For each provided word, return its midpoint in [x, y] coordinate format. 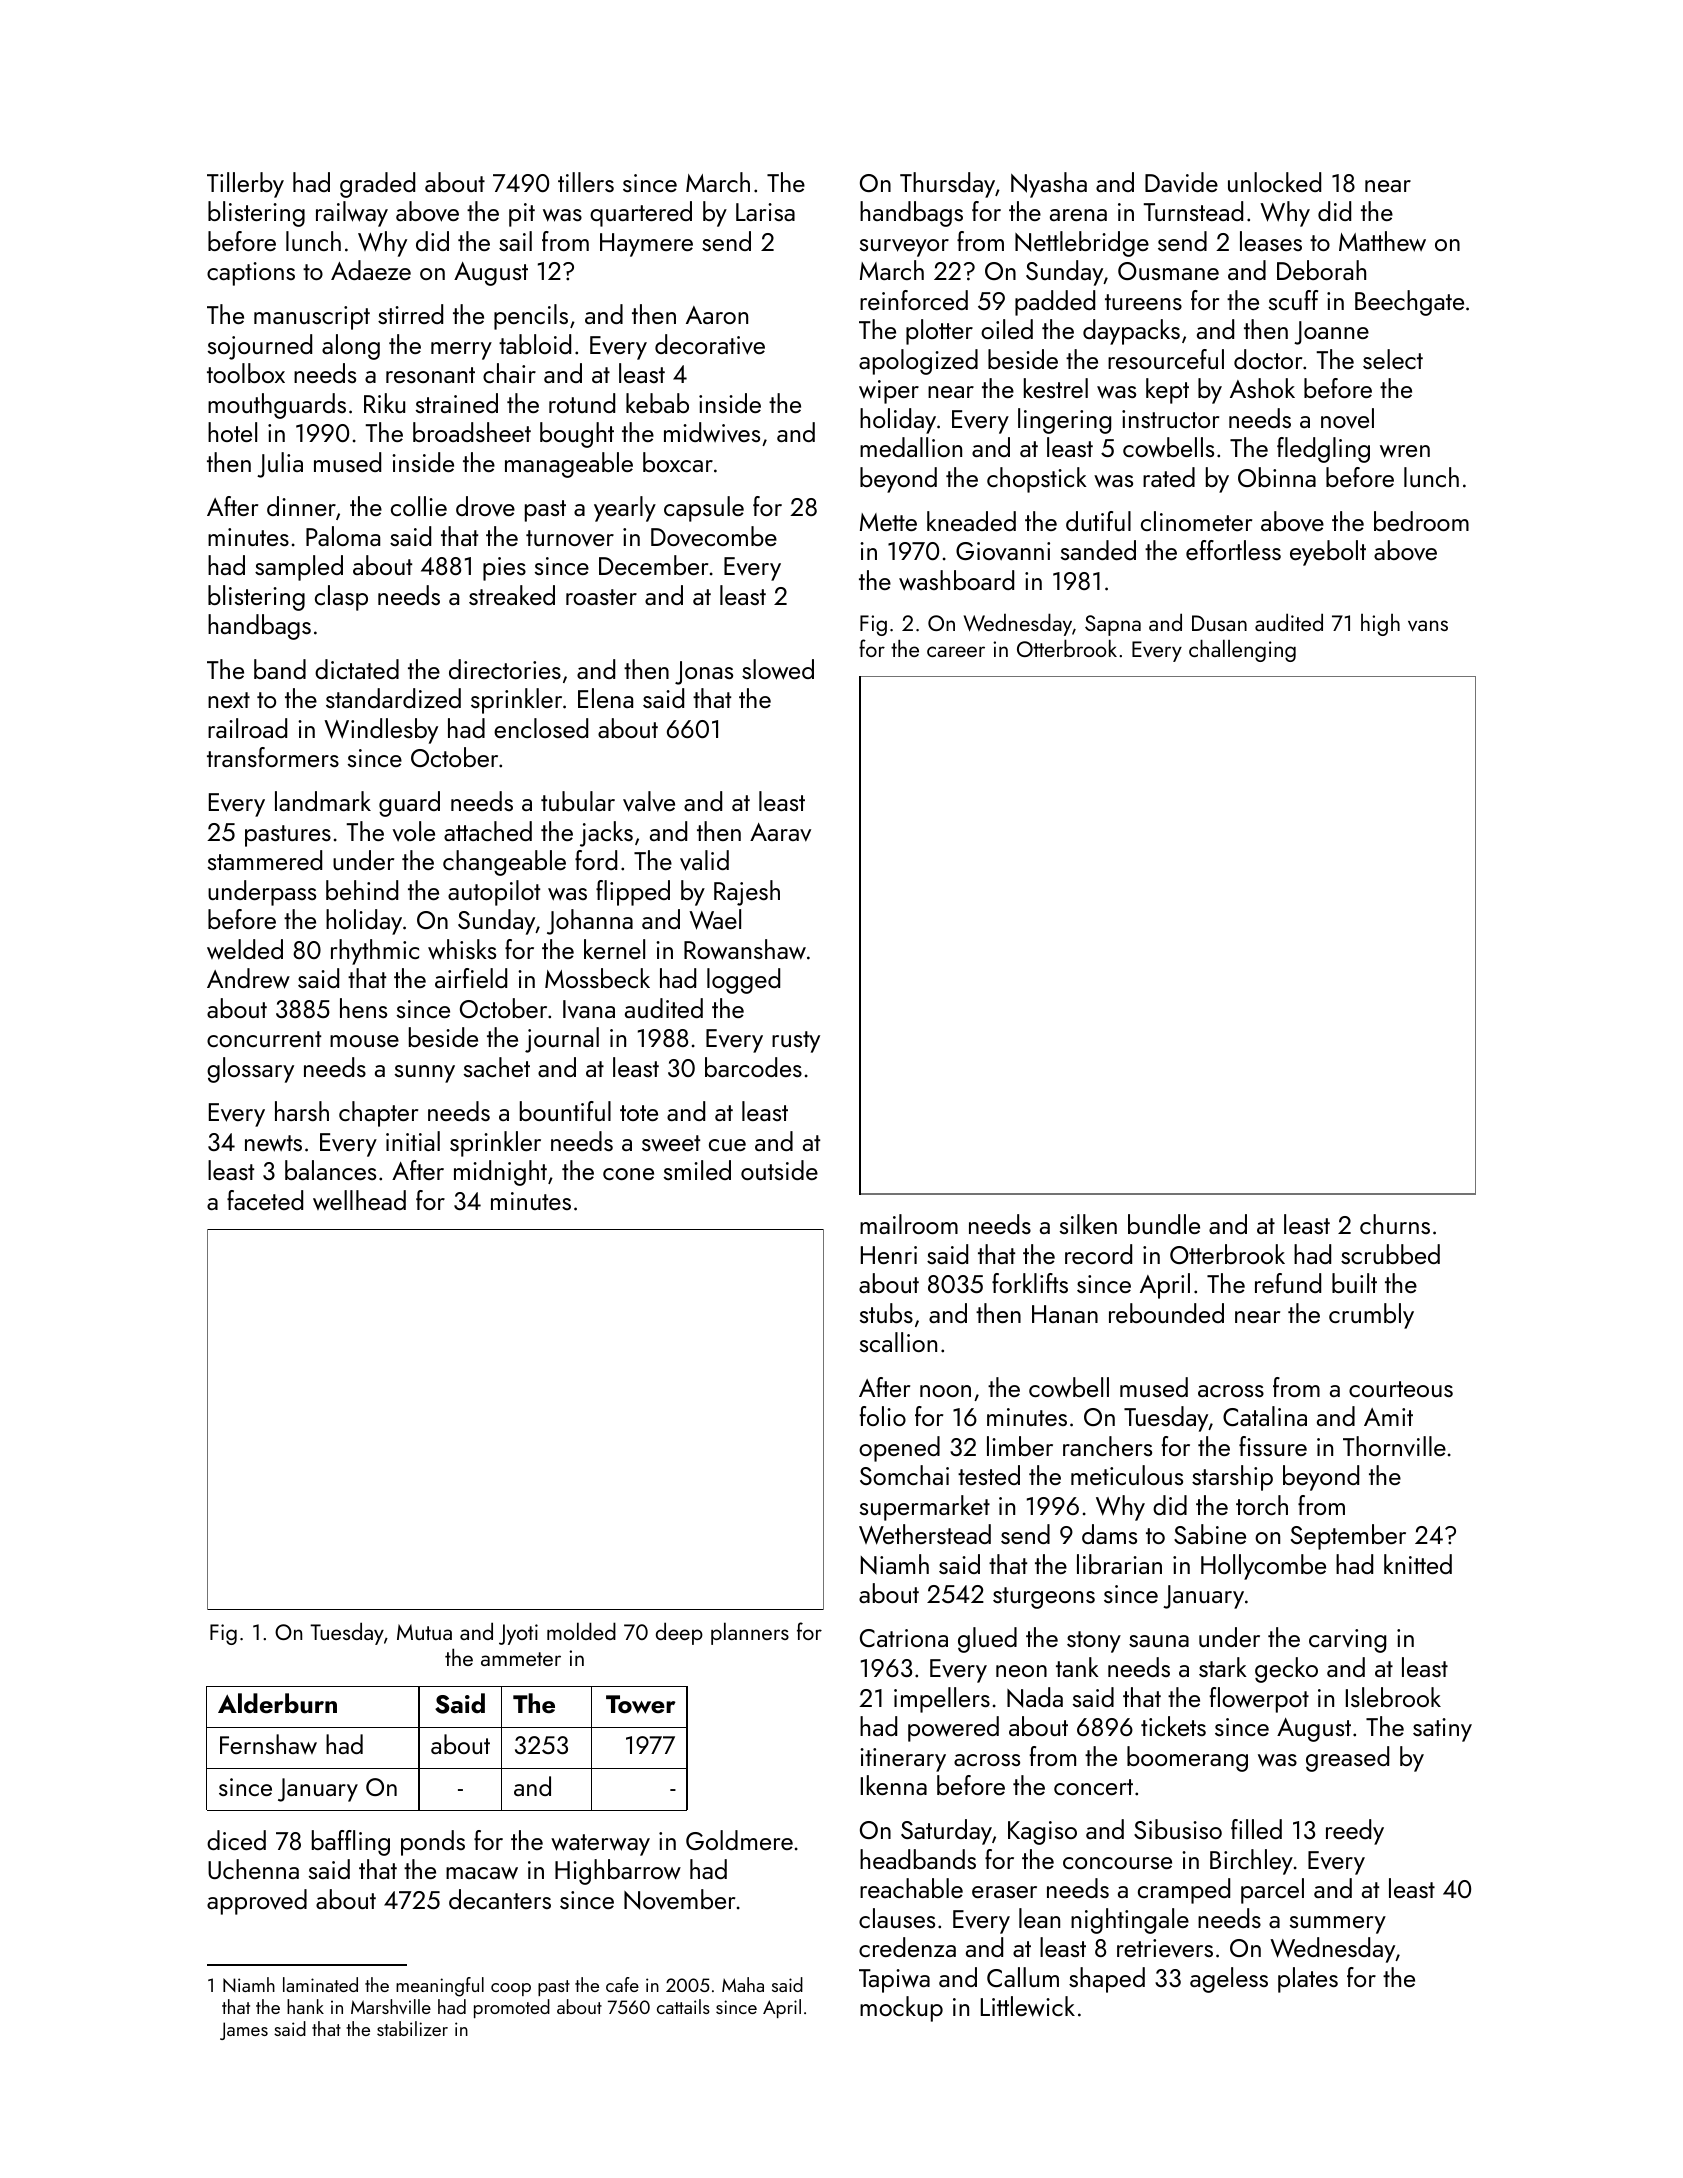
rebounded [1166, 1313]
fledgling [1323, 450]
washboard [956, 580]
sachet [497, 1067]
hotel [232, 432]
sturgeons [1044, 1598]
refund [1288, 1283]
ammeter [521, 1659]
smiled [697, 1170]
